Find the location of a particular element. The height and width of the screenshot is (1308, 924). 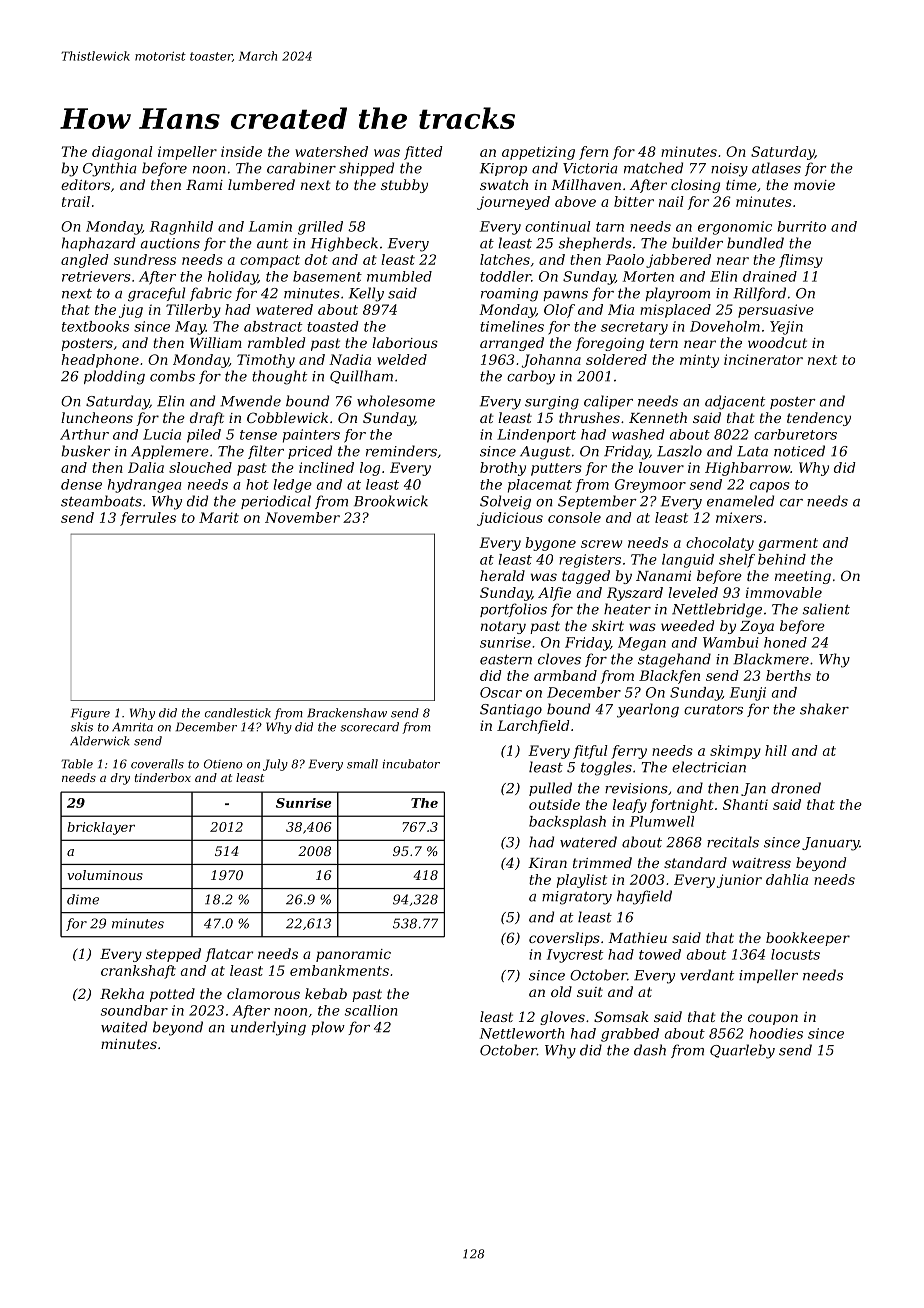

wholesome is located at coordinates (396, 401).
